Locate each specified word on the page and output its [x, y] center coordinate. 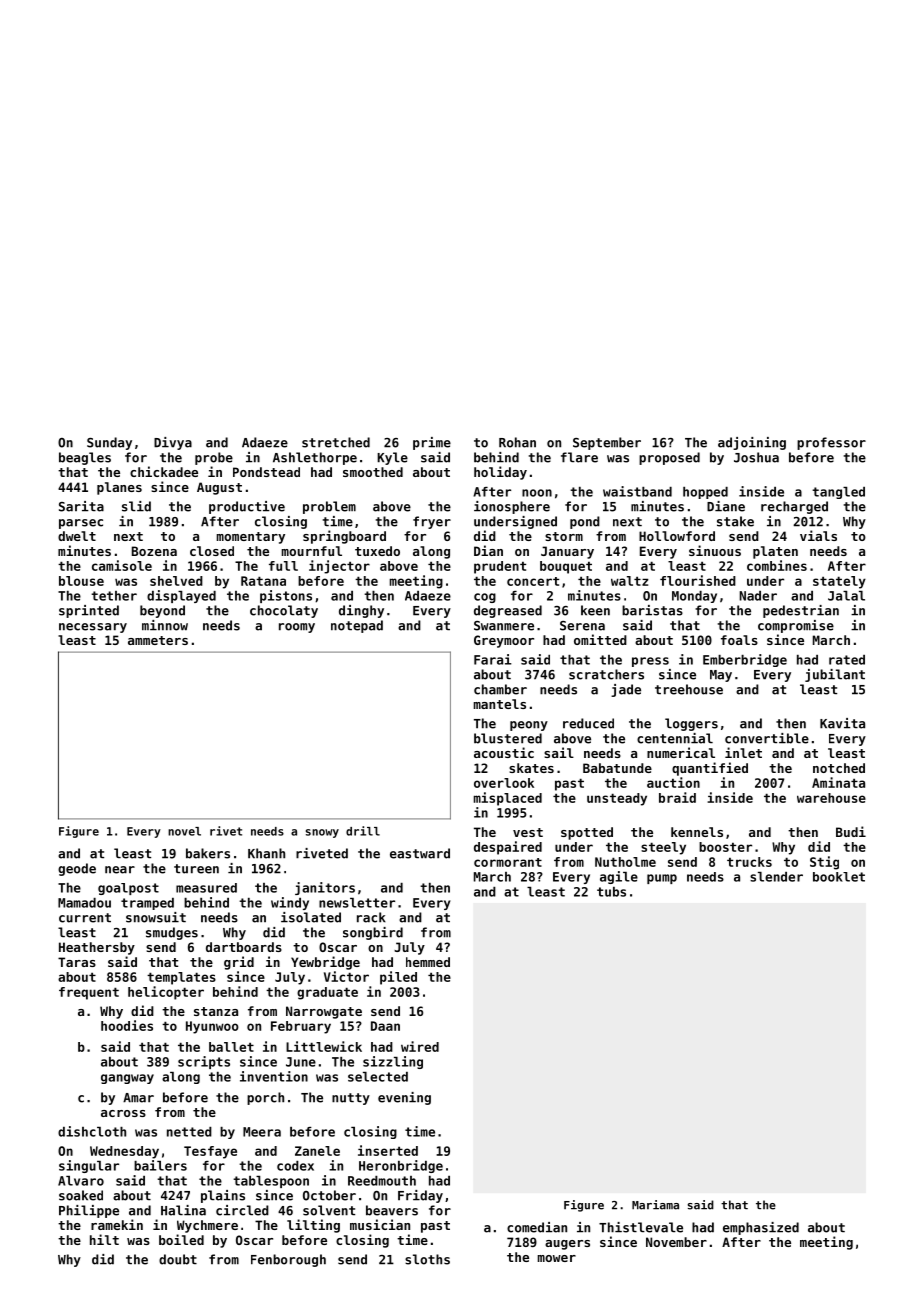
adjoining [752, 443]
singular [89, 1166]
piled [398, 978]
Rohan [517, 442]
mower [557, 1258]
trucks [749, 862]
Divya [173, 443]
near [120, 870]
